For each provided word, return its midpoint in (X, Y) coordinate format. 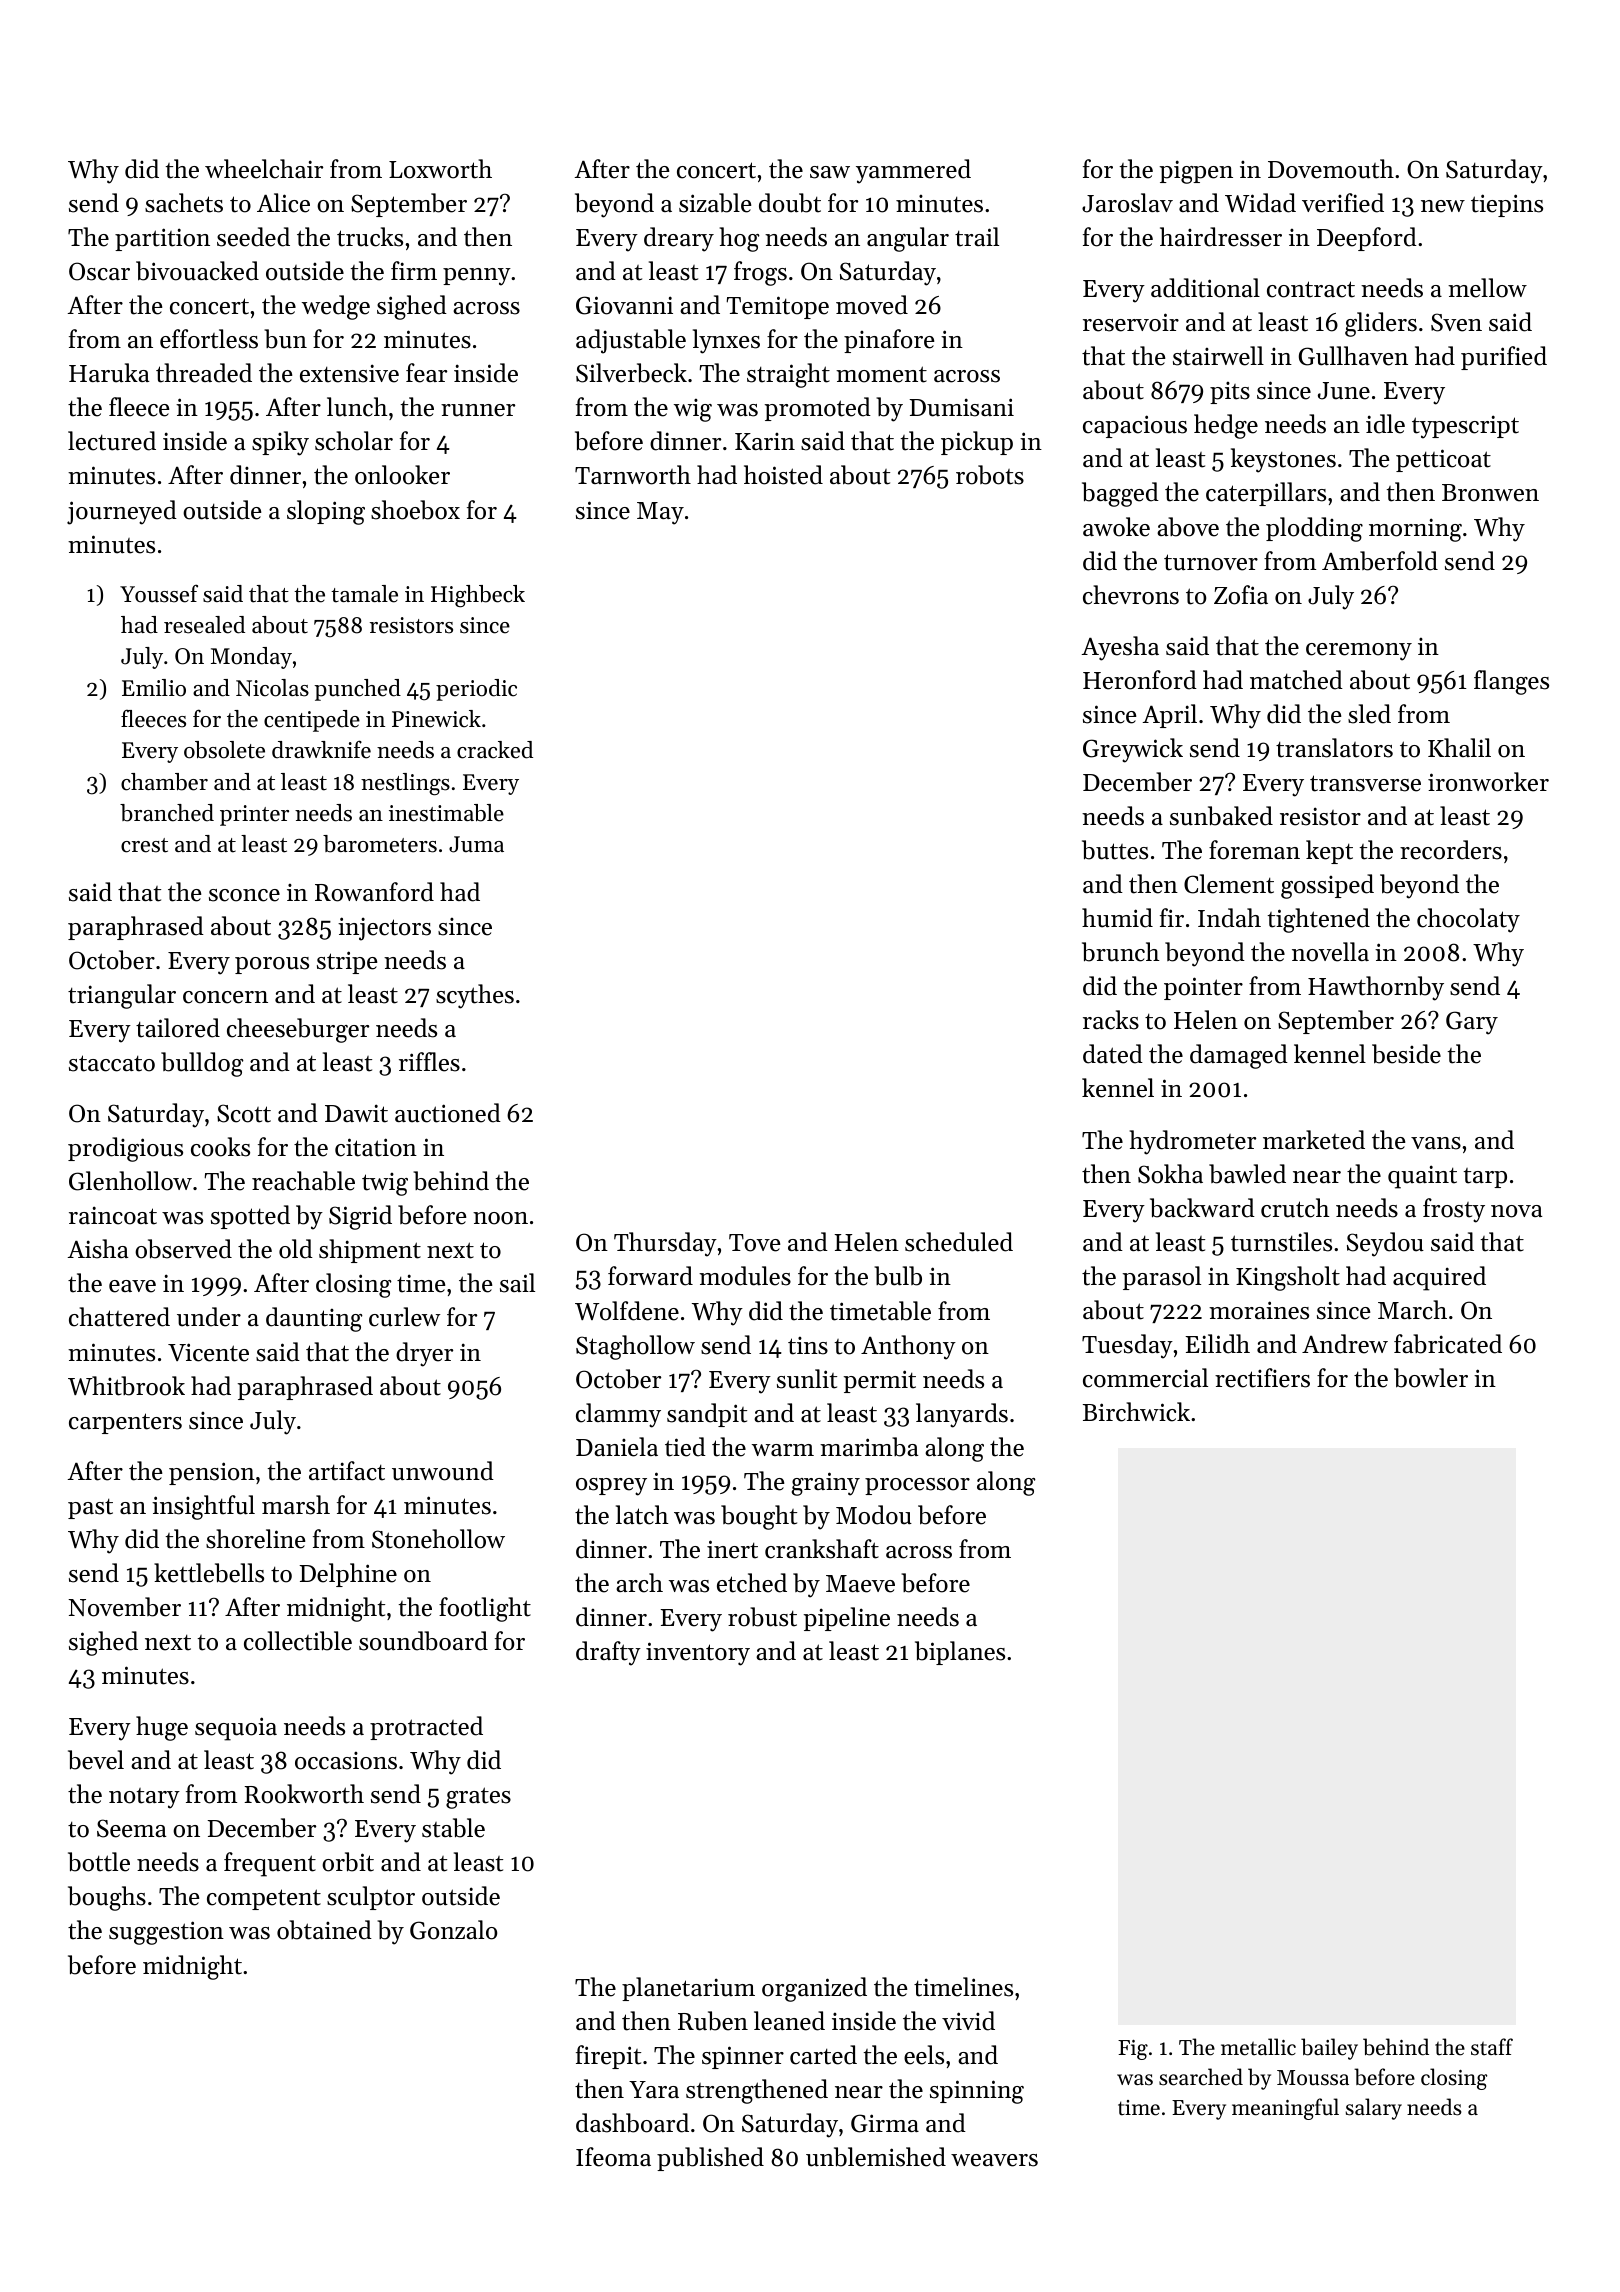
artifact (347, 1471)
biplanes (960, 1653)
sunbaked (1221, 816)
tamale (364, 594)
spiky (280, 443)
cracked (495, 750)
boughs (107, 1898)
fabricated (1448, 1344)
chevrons (1131, 595)
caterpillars (1266, 494)
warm (783, 1450)
